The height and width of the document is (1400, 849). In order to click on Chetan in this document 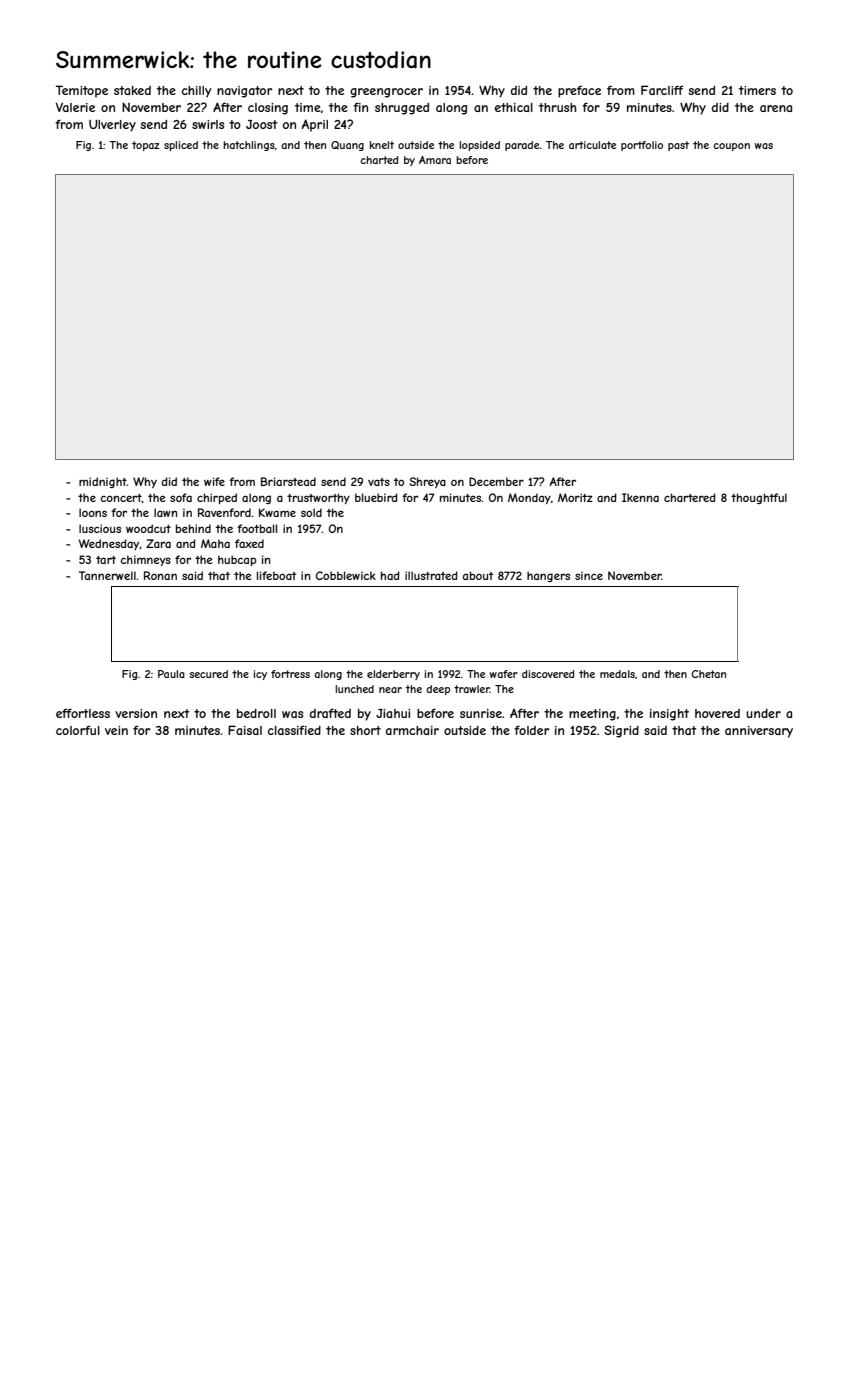, I will do `click(708, 674)`.
